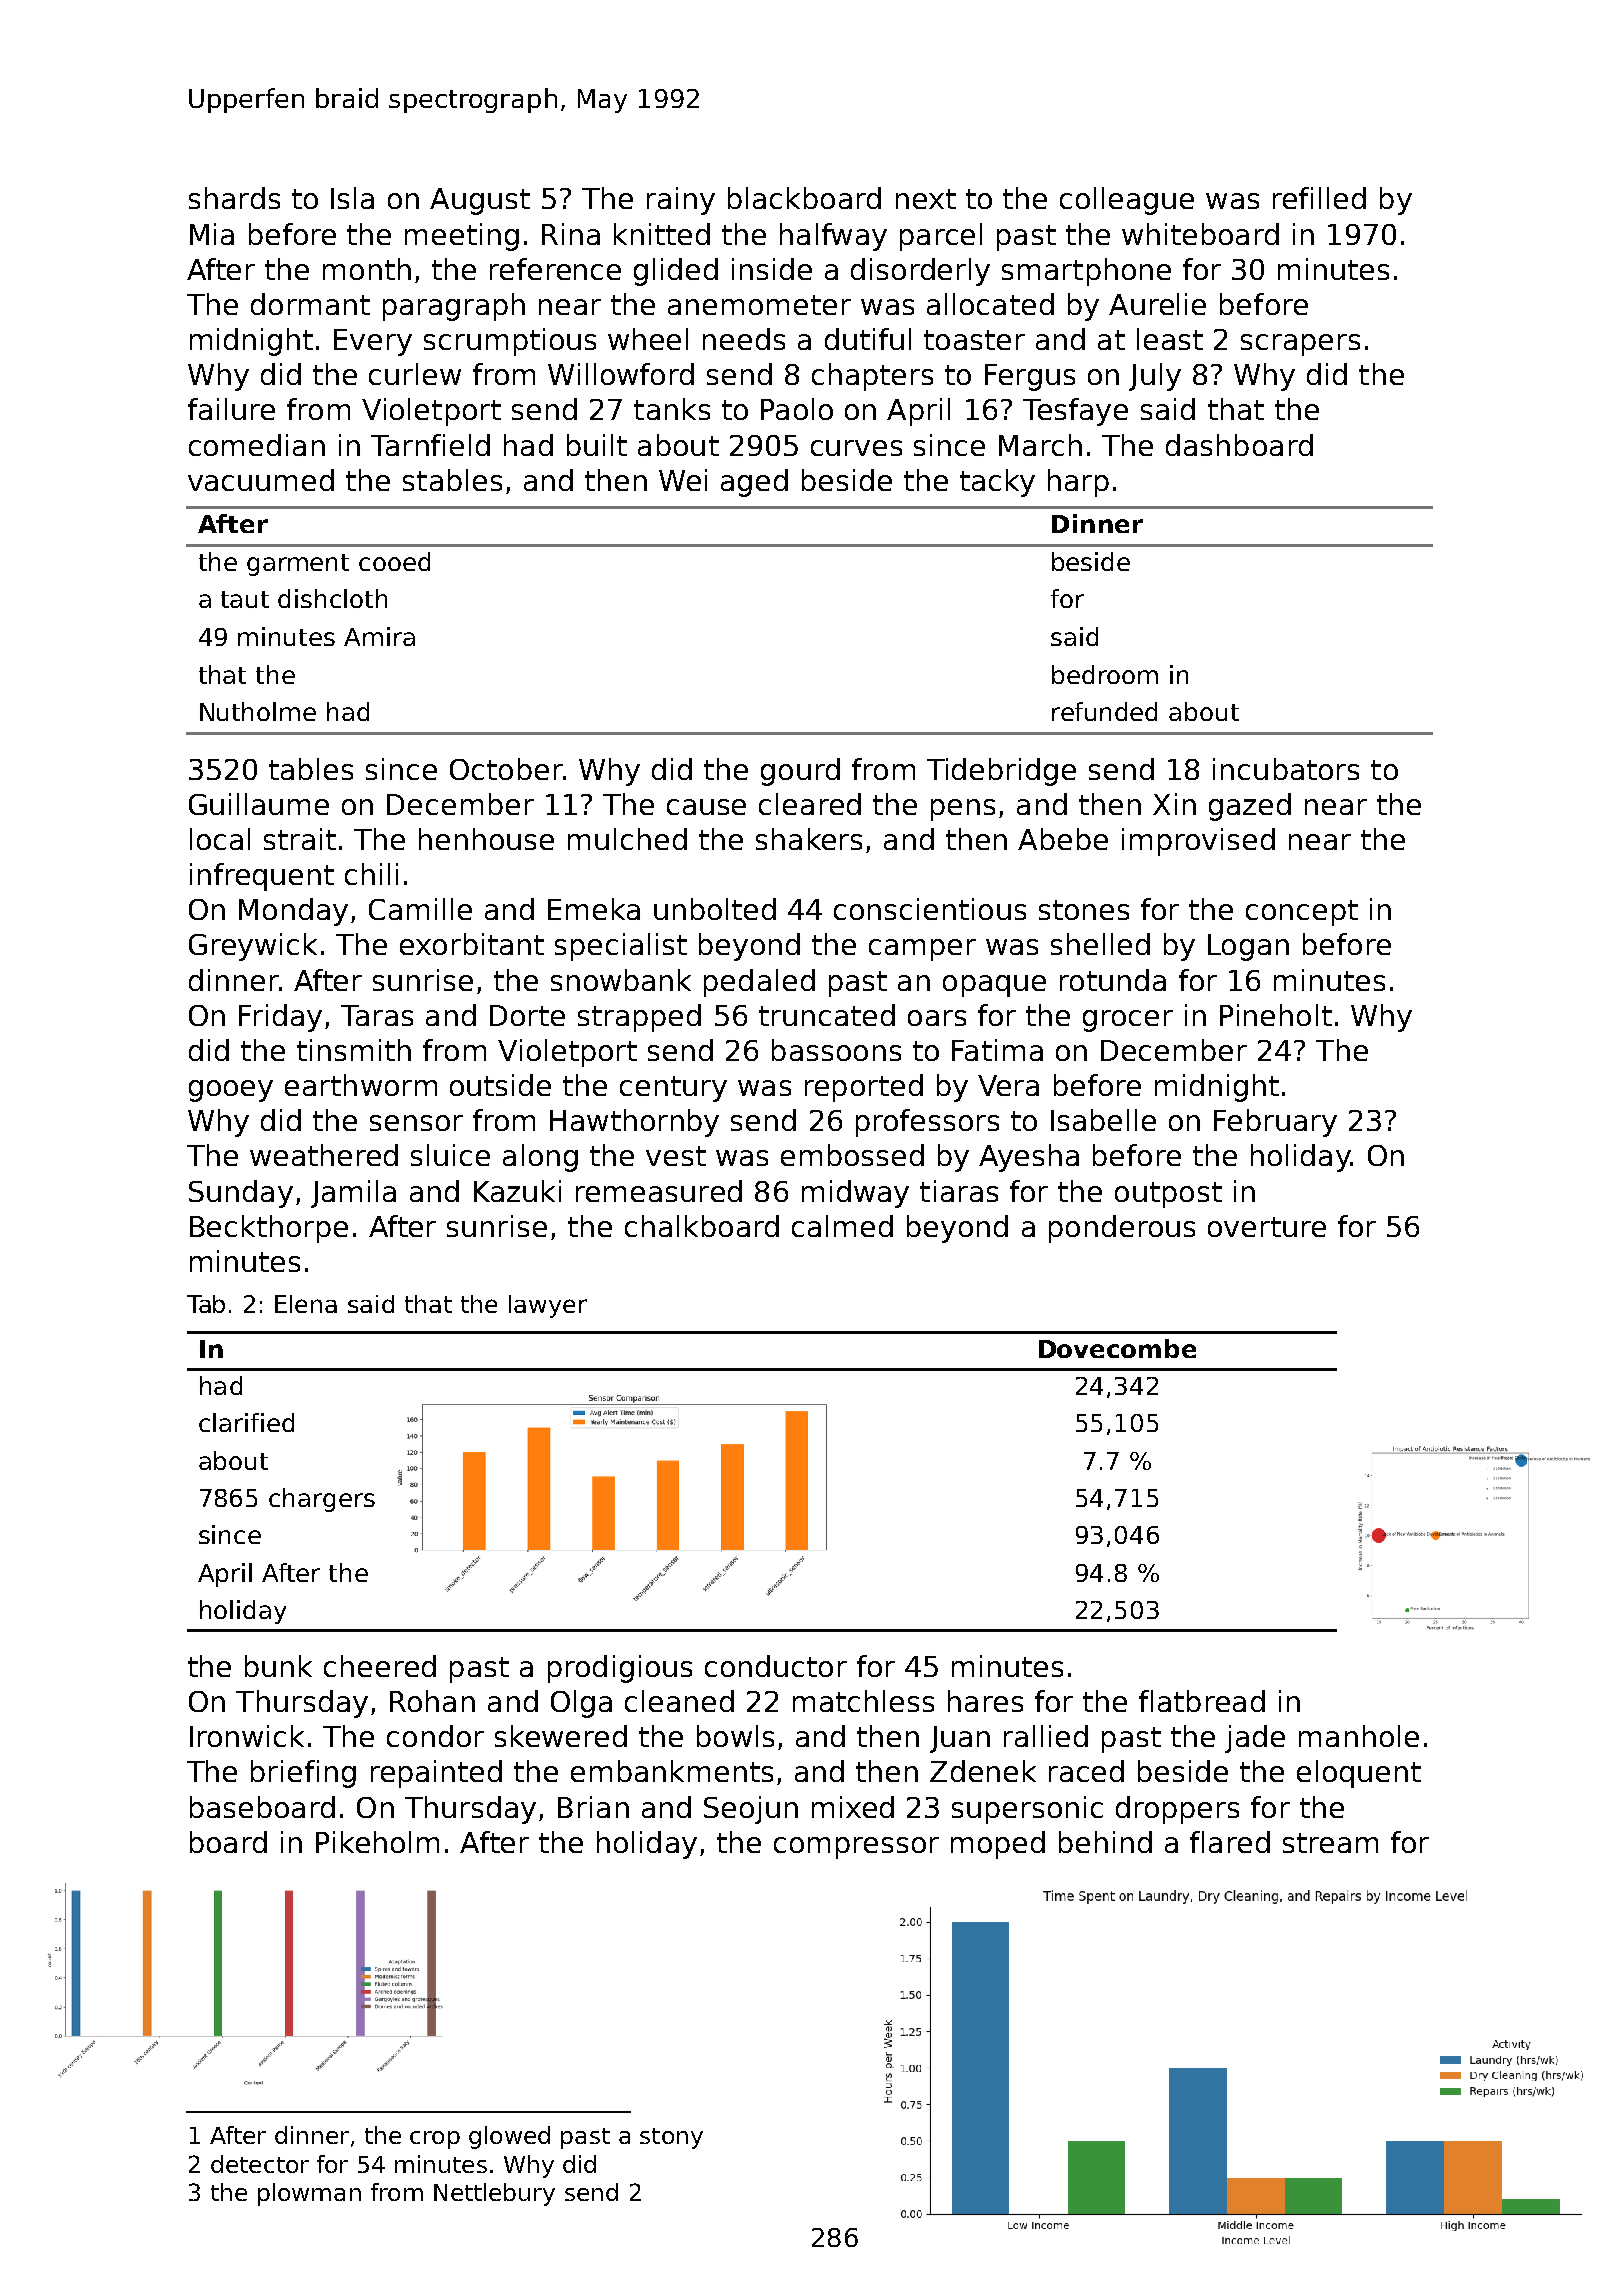 The height and width of the page is (2292, 1620). I want to click on incubators, so click(1286, 769).
